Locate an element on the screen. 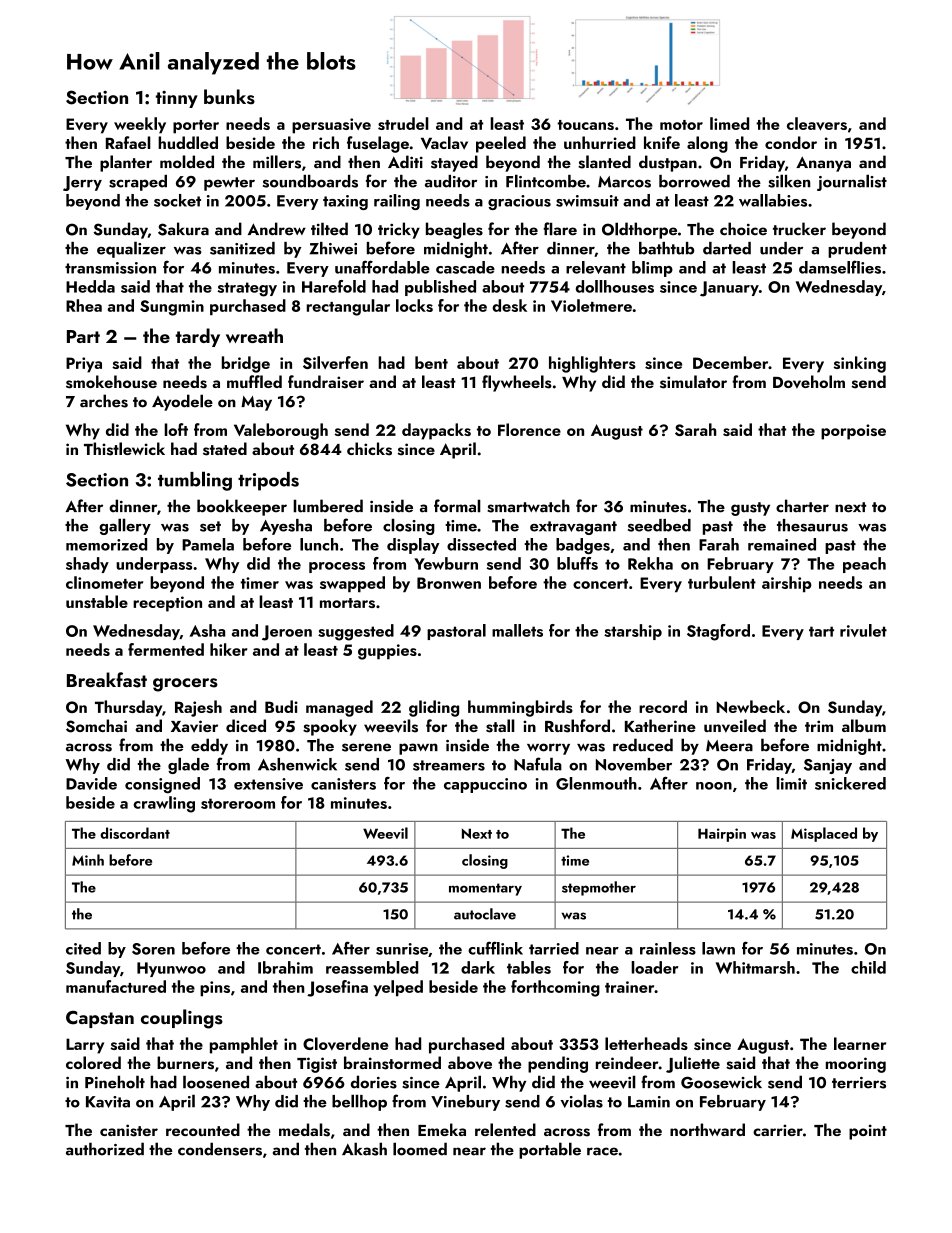 This screenshot has height=1233, width=952. Whitmarsh is located at coordinates (755, 967).
